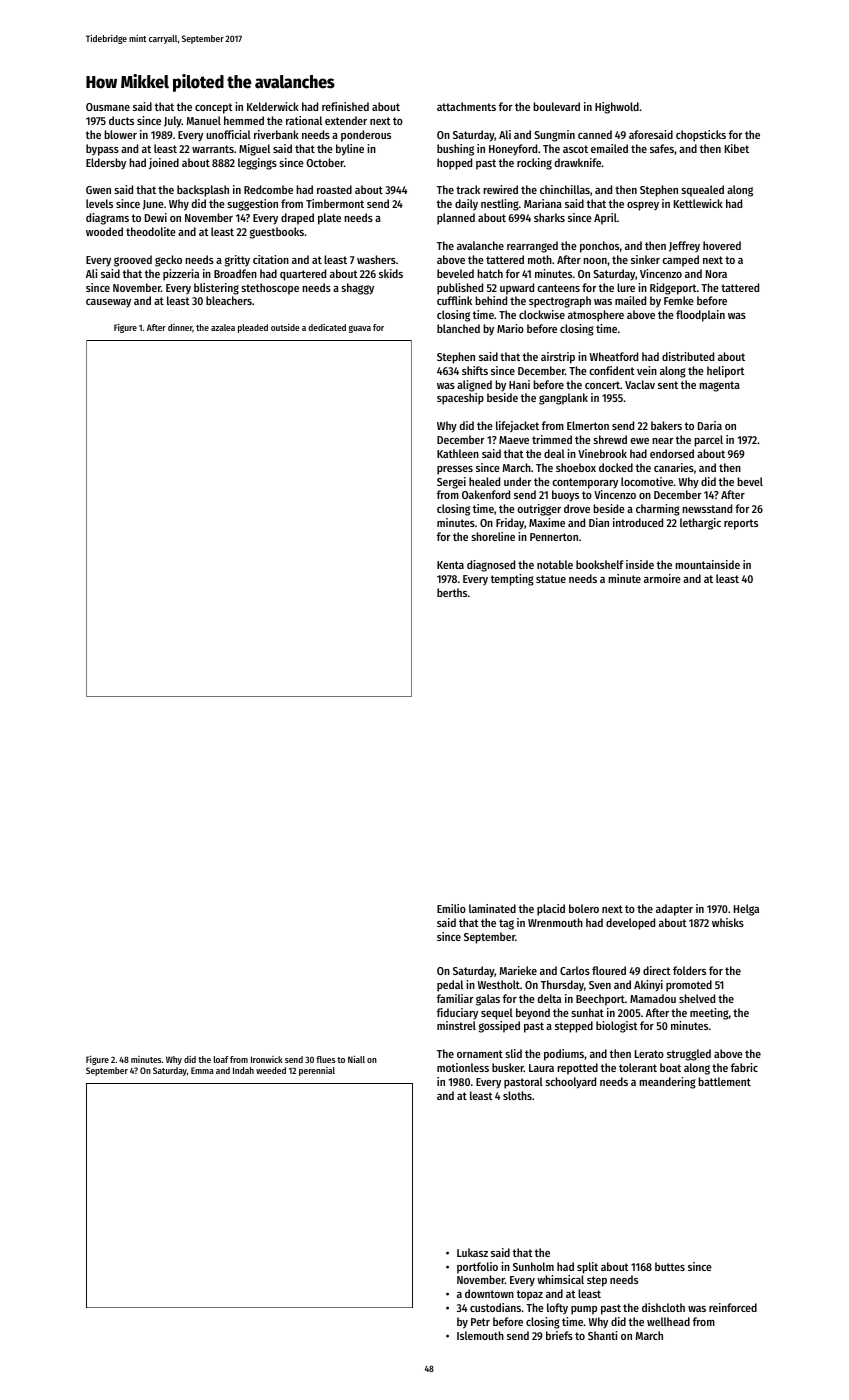 The width and height of the page is (849, 1400). Describe the element at coordinates (221, 1059) in the page. I see `loaf` at that location.
